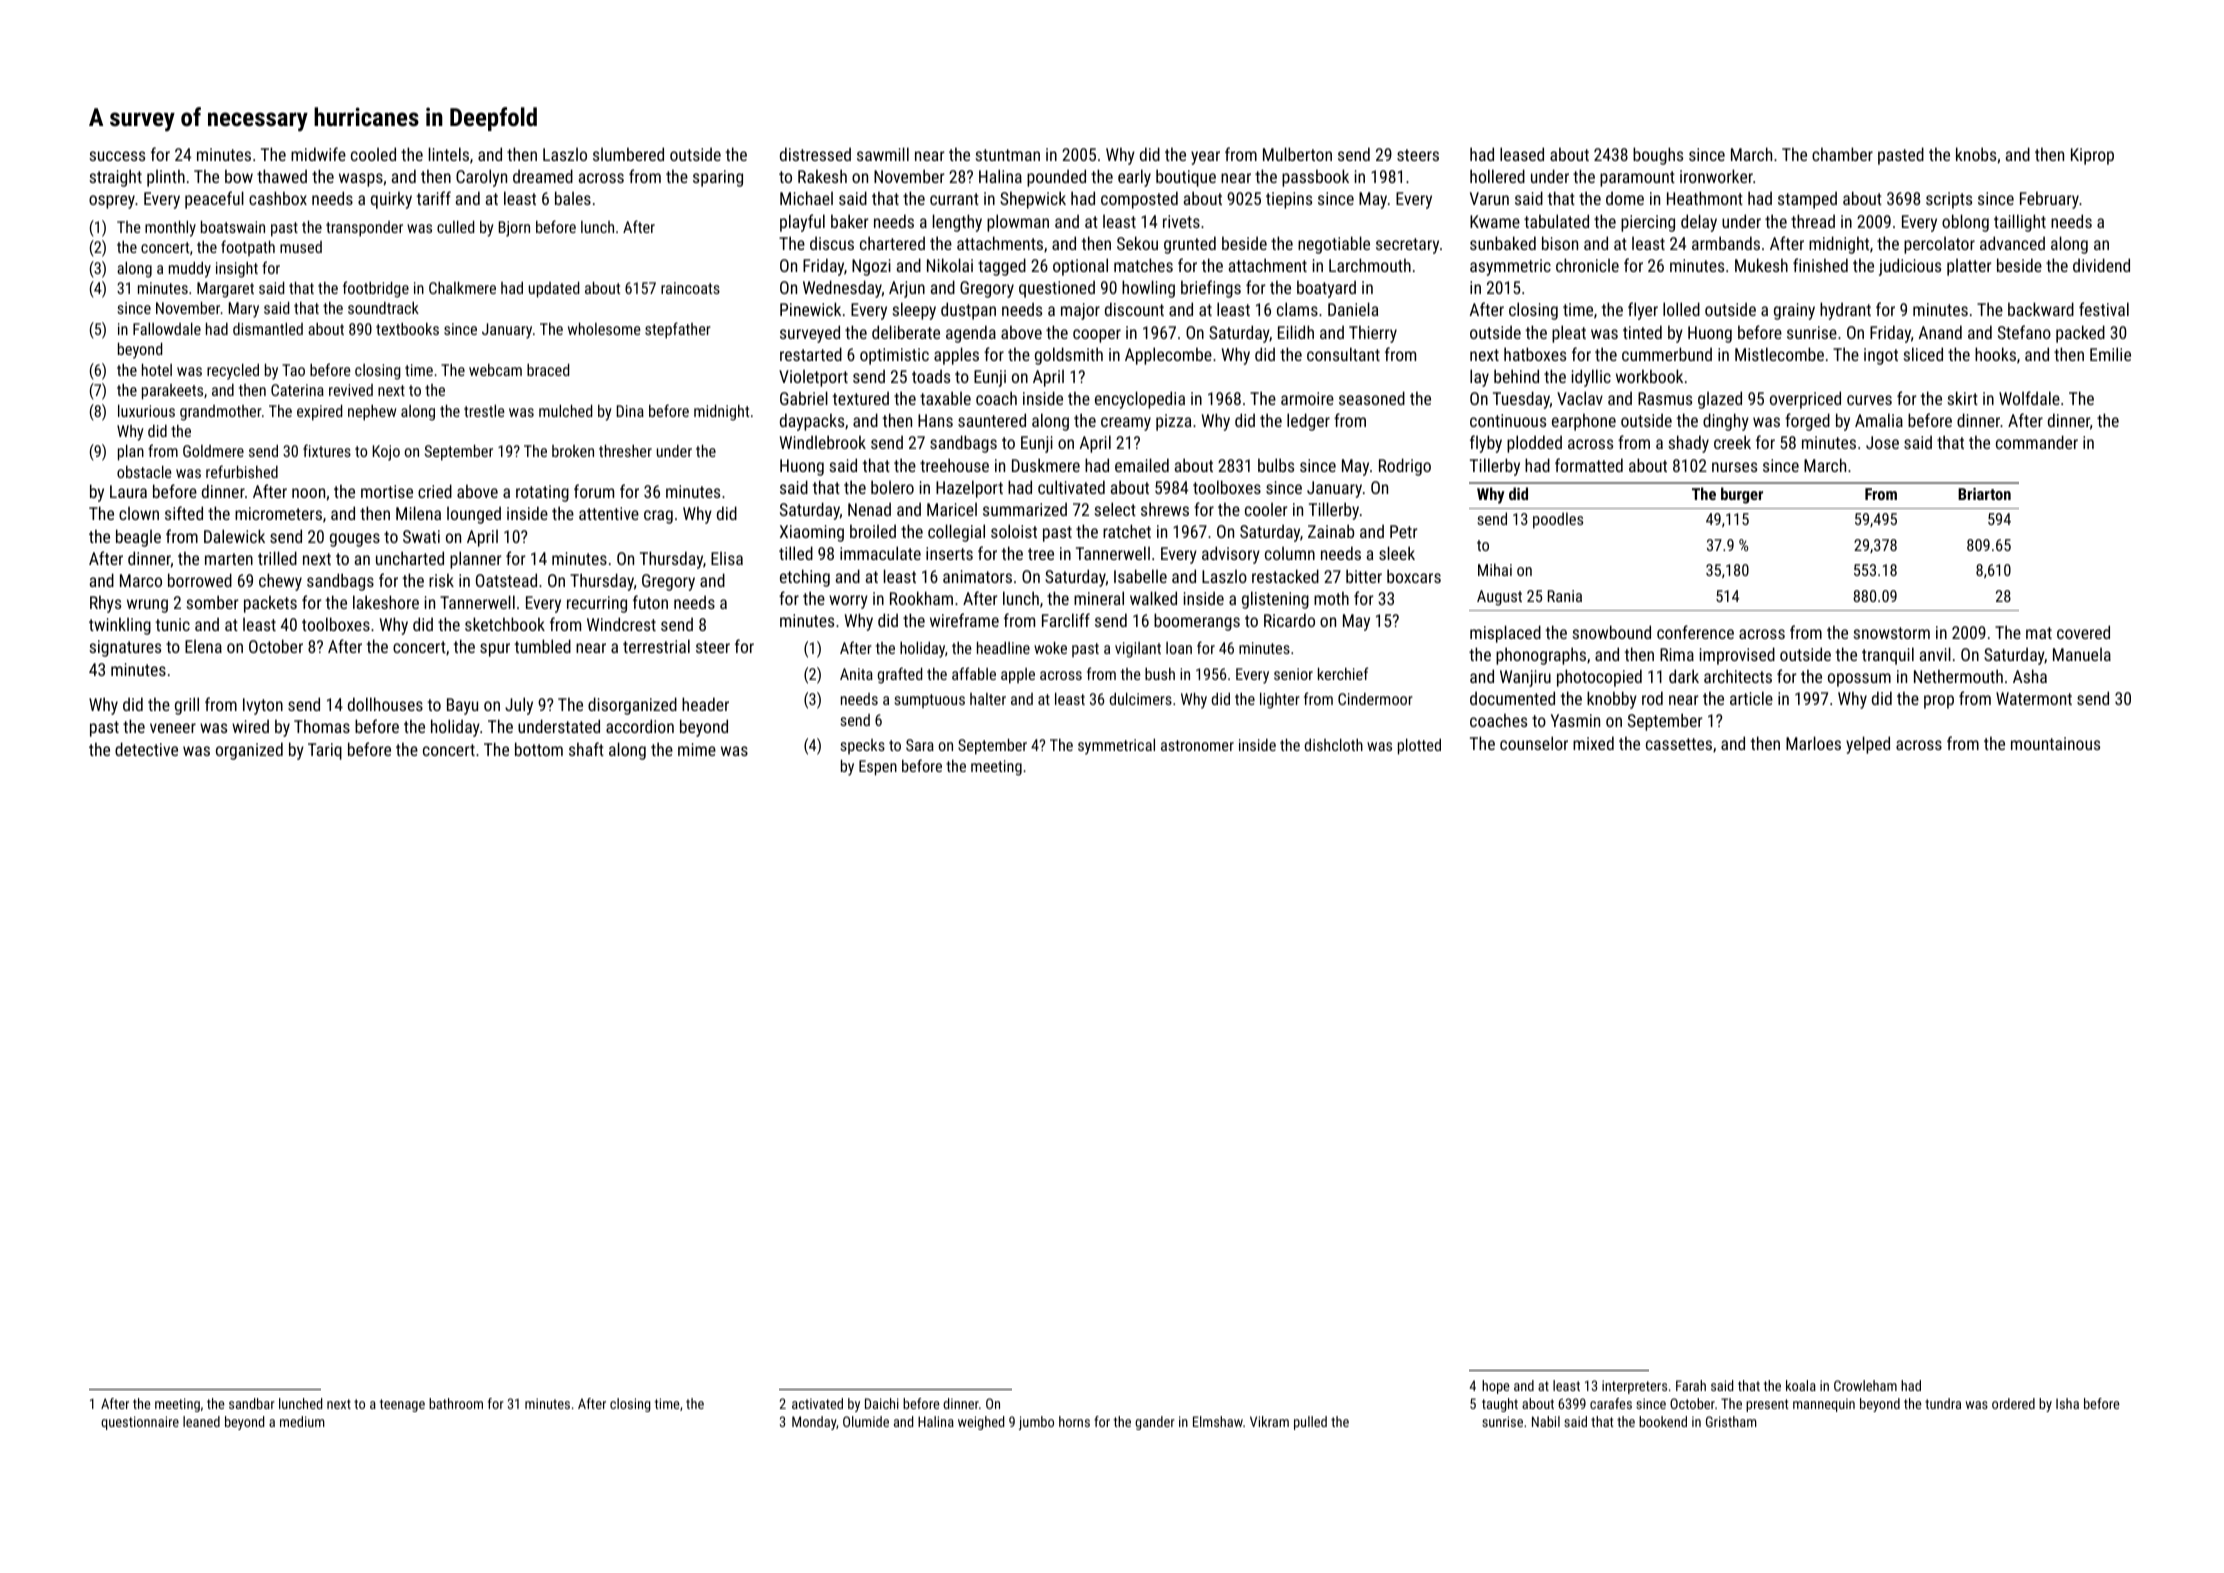  I want to click on mountainous, so click(2055, 743).
